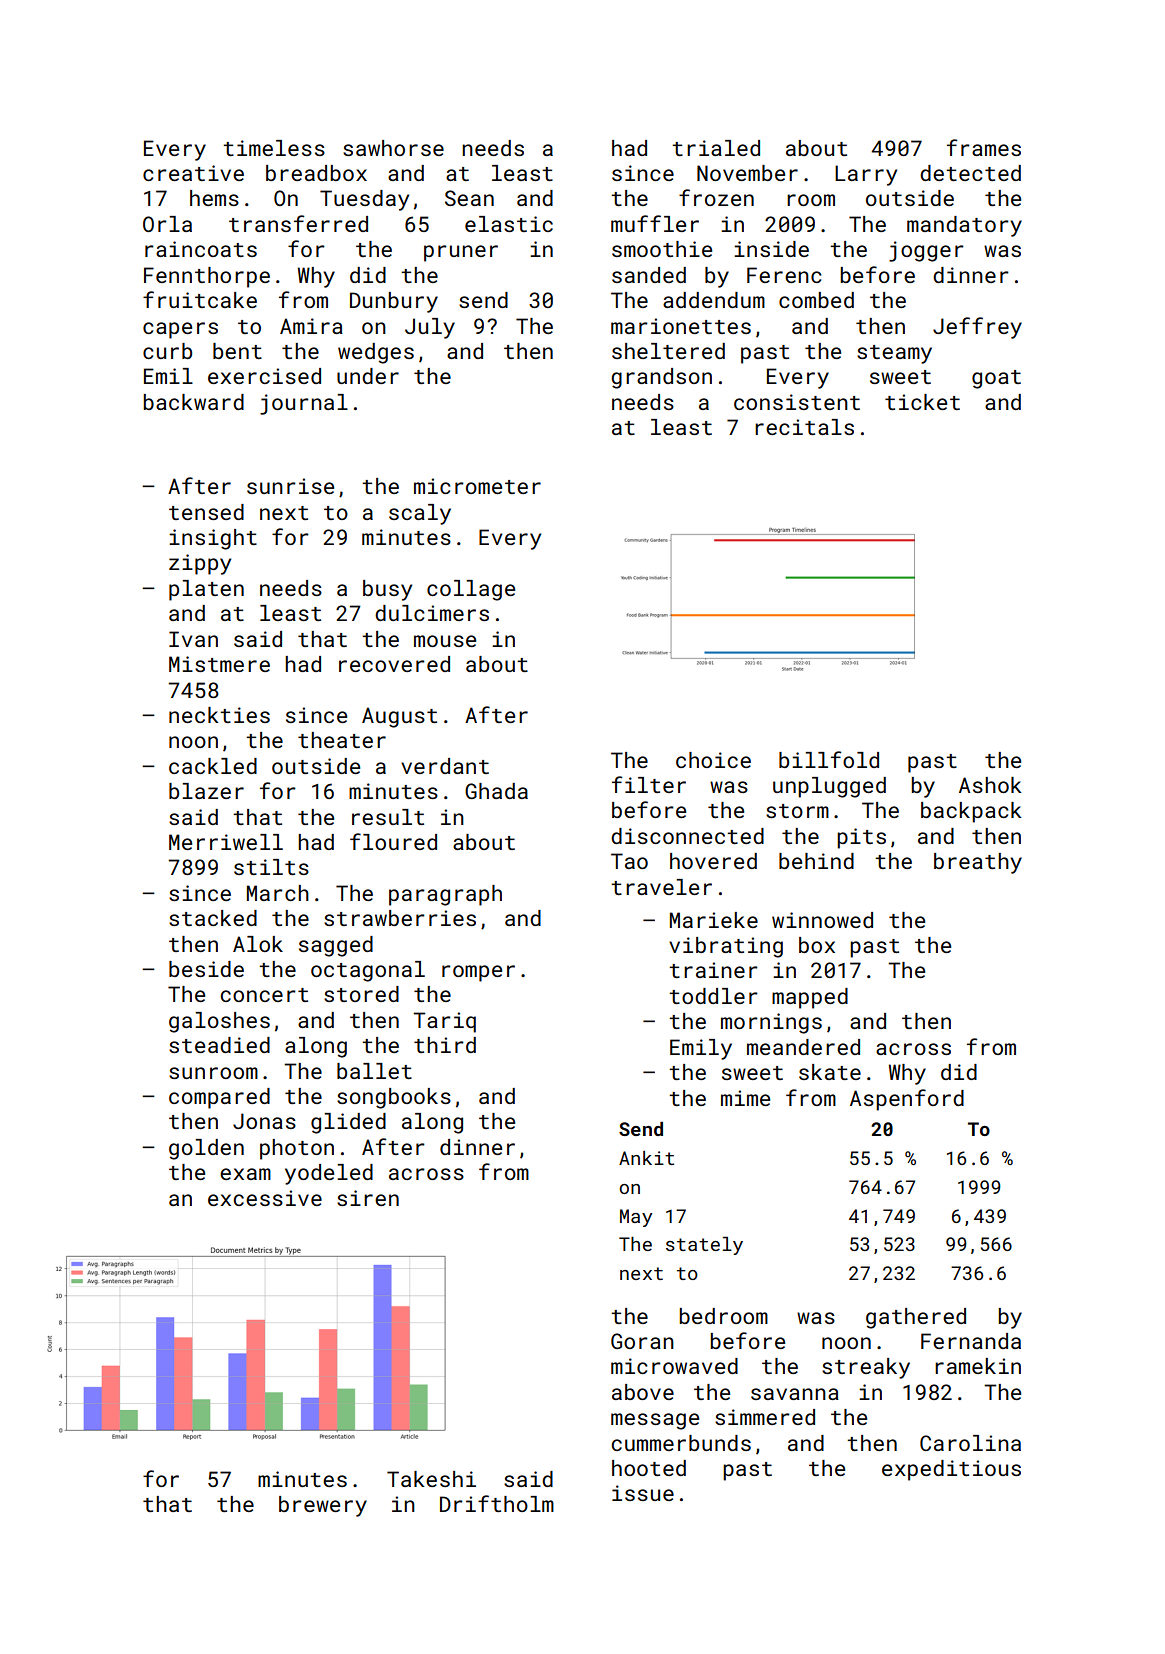 The width and height of the screenshot is (1165, 1654). What do you see at coordinates (478, 973) in the screenshot?
I see `romper` at bounding box center [478, 973].
